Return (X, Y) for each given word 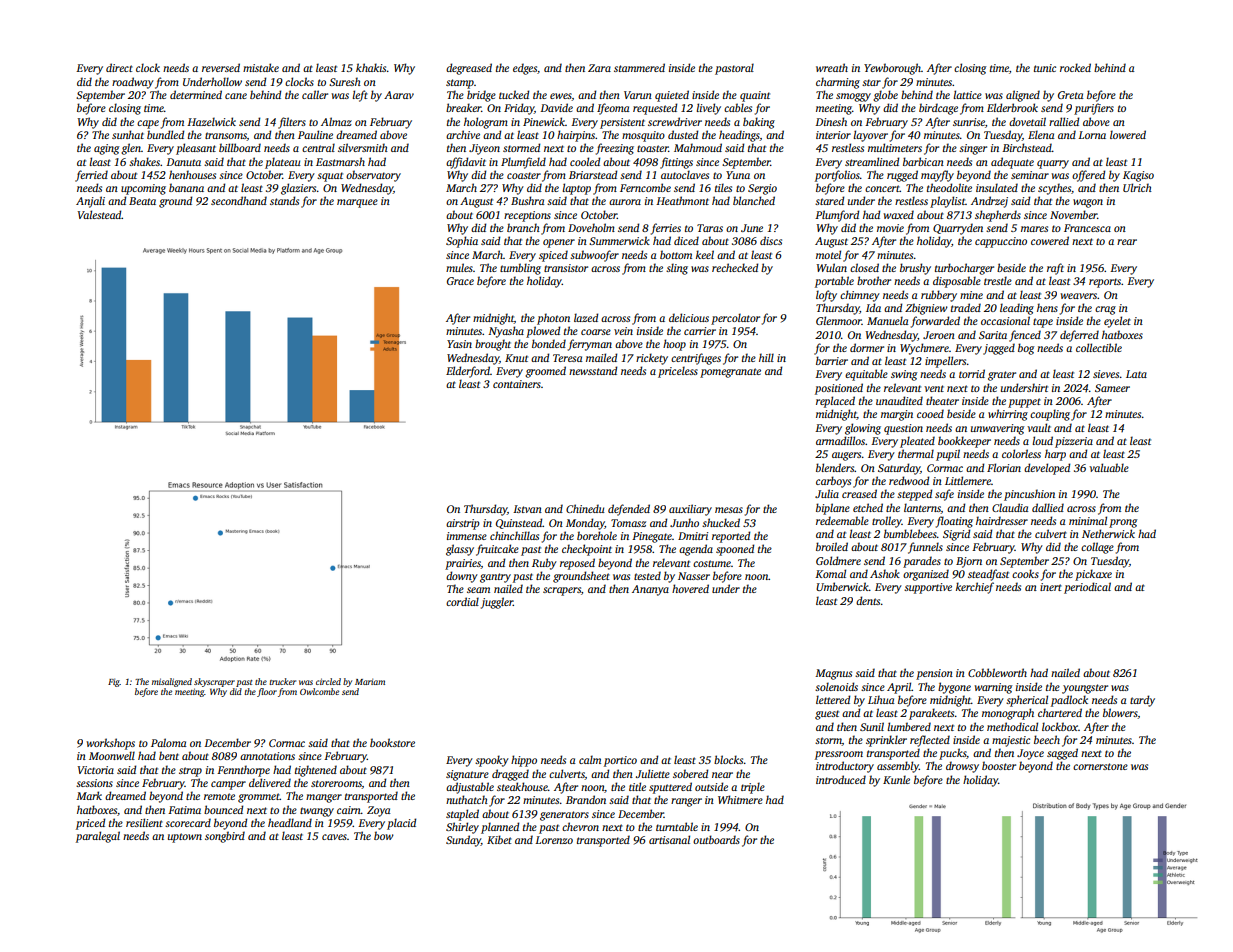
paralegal (98, 837)
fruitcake (497, 550)
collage (1097, 548)
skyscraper (214, 682)
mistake (261, 67)
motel (828, 254)
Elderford (468, 372)
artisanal (669, 839)
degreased (469, 69)
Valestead (100, 214)
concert (882, 188)
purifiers (1094, 109)
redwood (909, 480)
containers (517, 384)
